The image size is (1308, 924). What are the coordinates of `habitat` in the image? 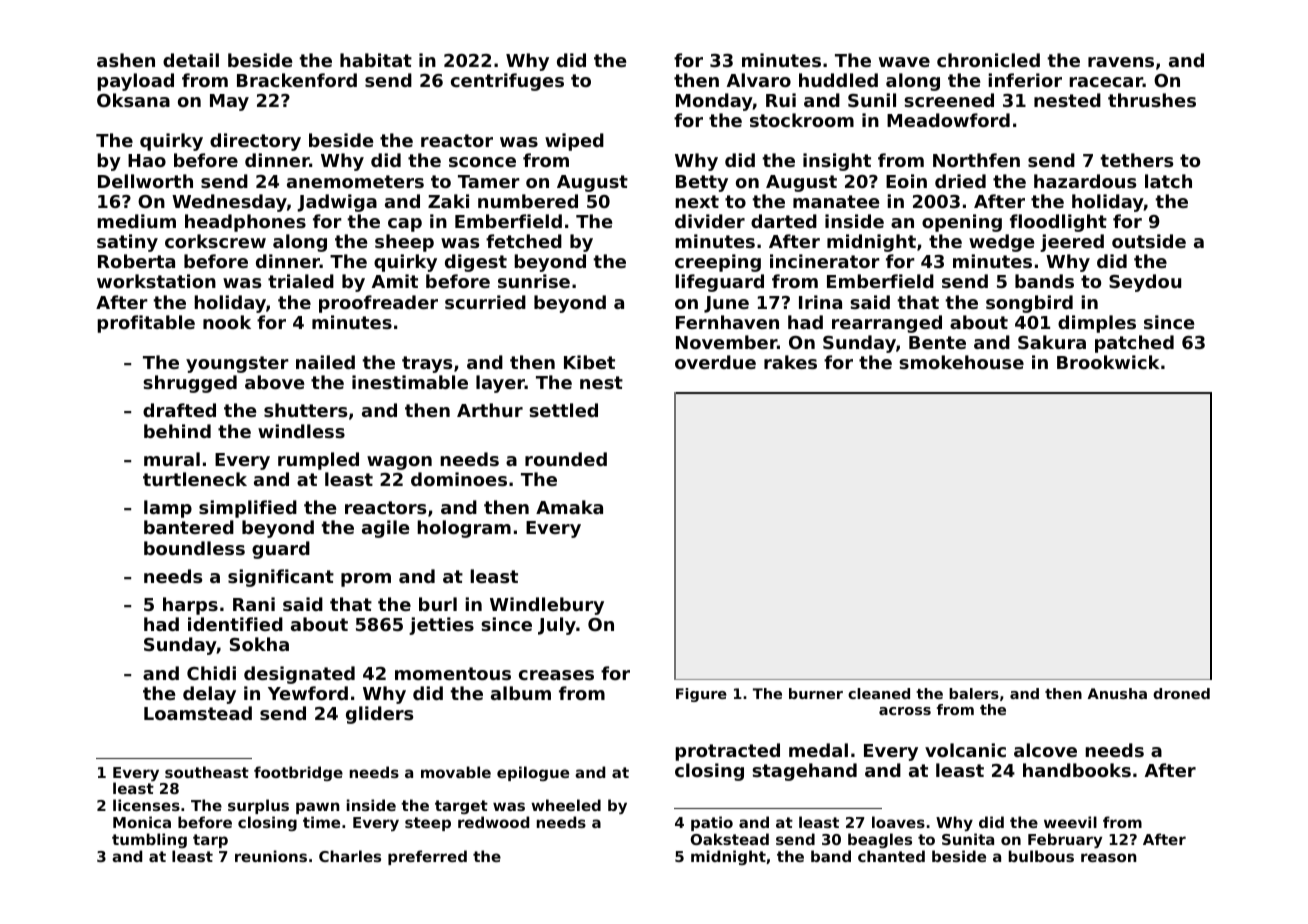 It's located at (376, 60).
